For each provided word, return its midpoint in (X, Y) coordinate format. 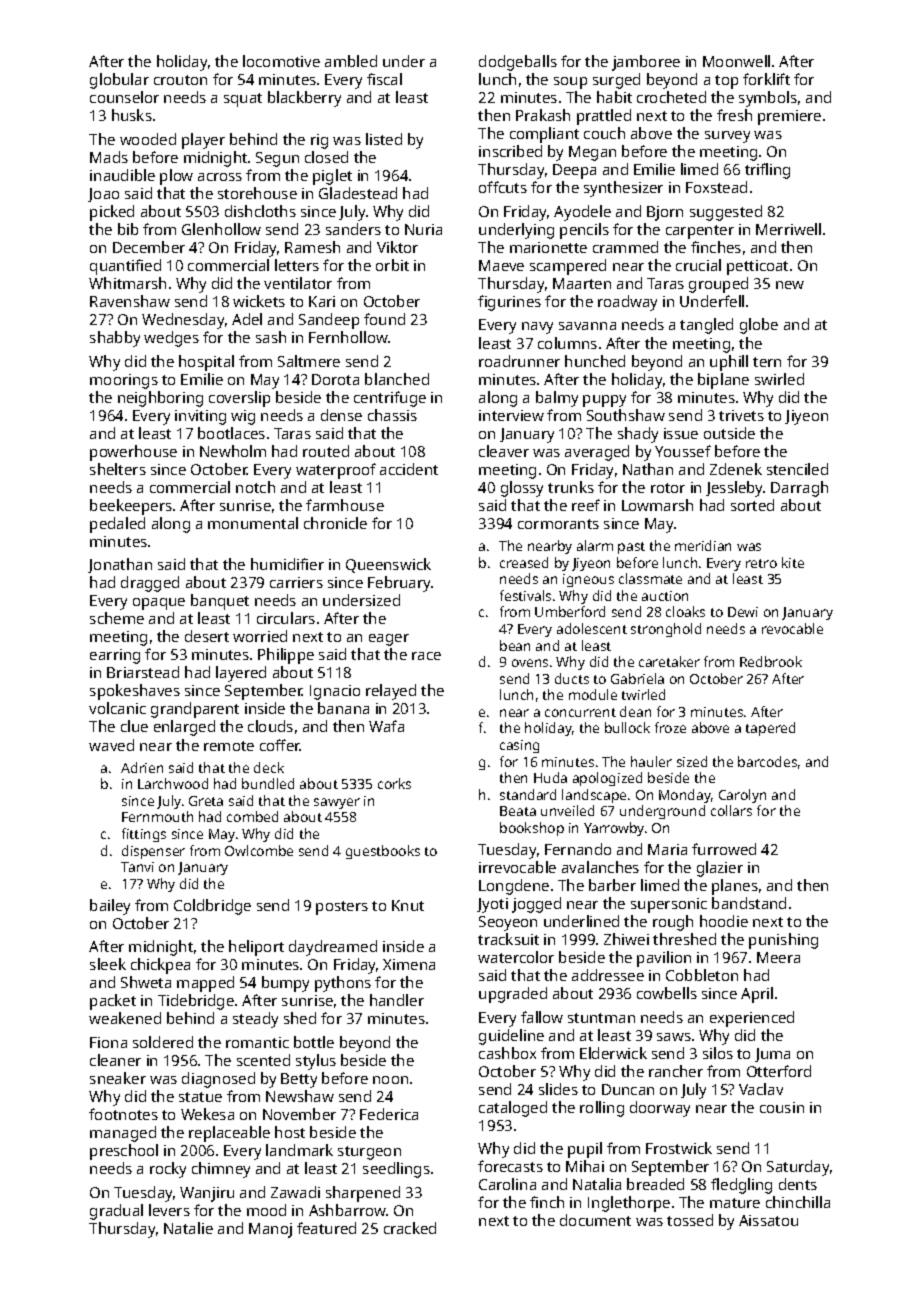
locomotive (281, 61)
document (595, 1220)
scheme (117, 618)
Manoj (270, 1230)
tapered (770, 729)
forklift (766, 79)
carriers (296, 582)
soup (570, 83)
